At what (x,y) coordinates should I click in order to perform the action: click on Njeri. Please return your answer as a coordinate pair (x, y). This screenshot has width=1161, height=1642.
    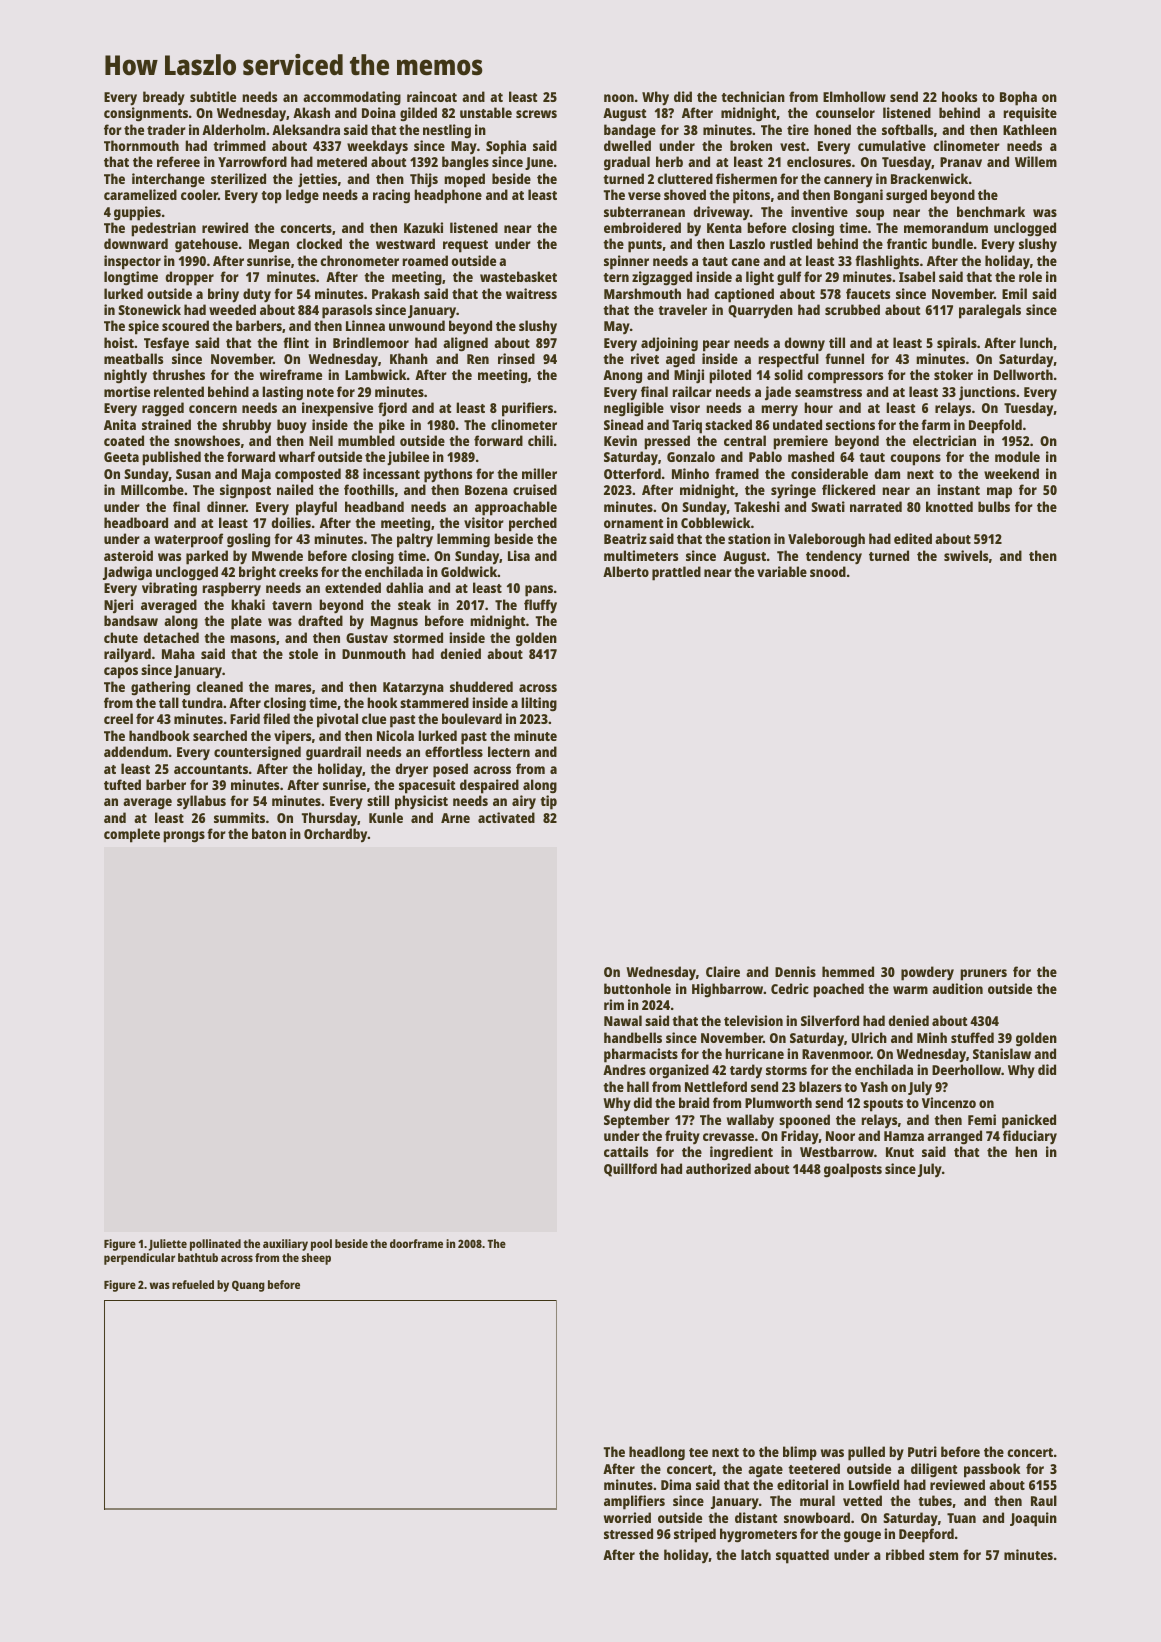
    Looking at the image, I should click on (118, 606).
